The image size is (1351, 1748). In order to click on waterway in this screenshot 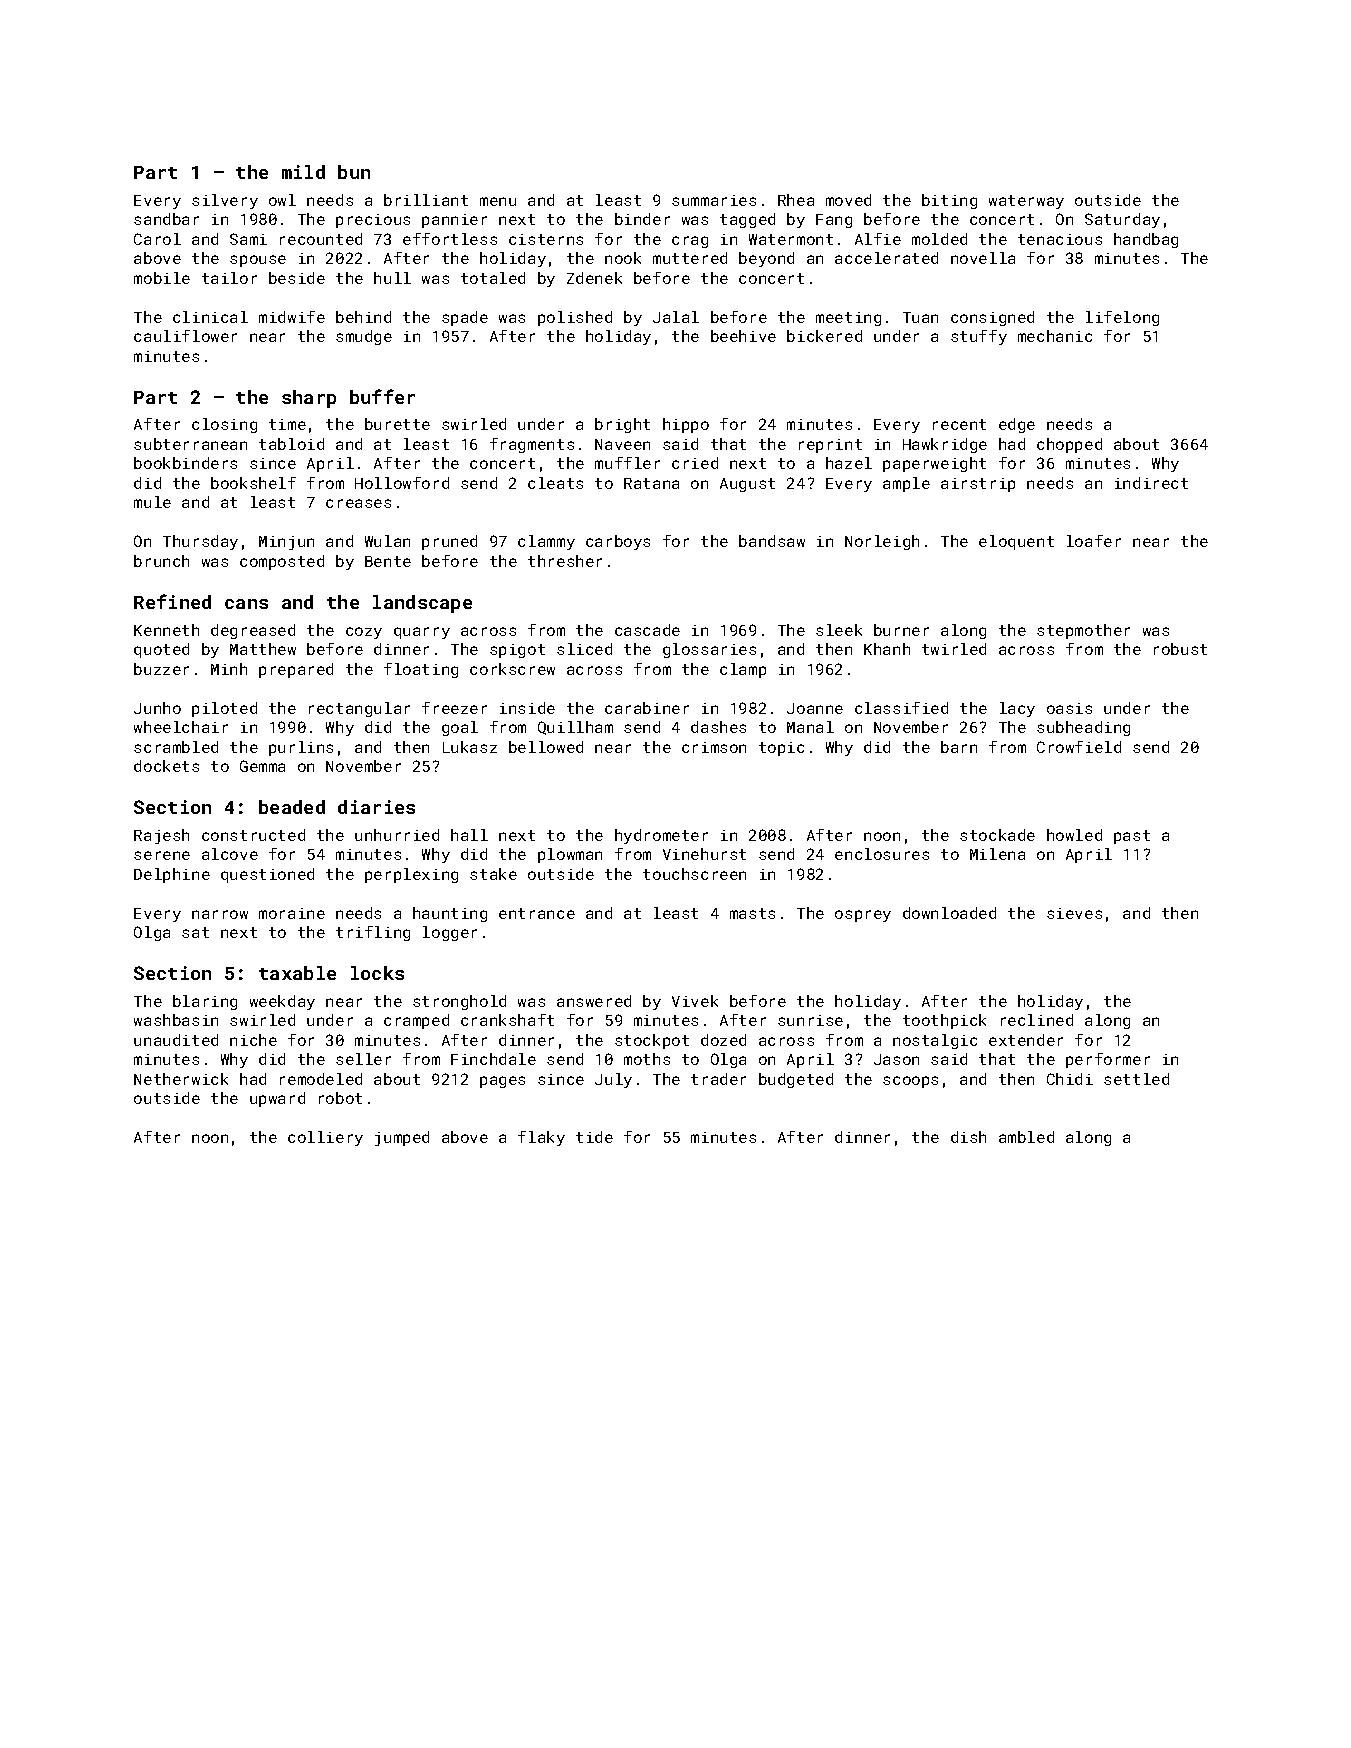, I will do `click(1026, 202)`.
